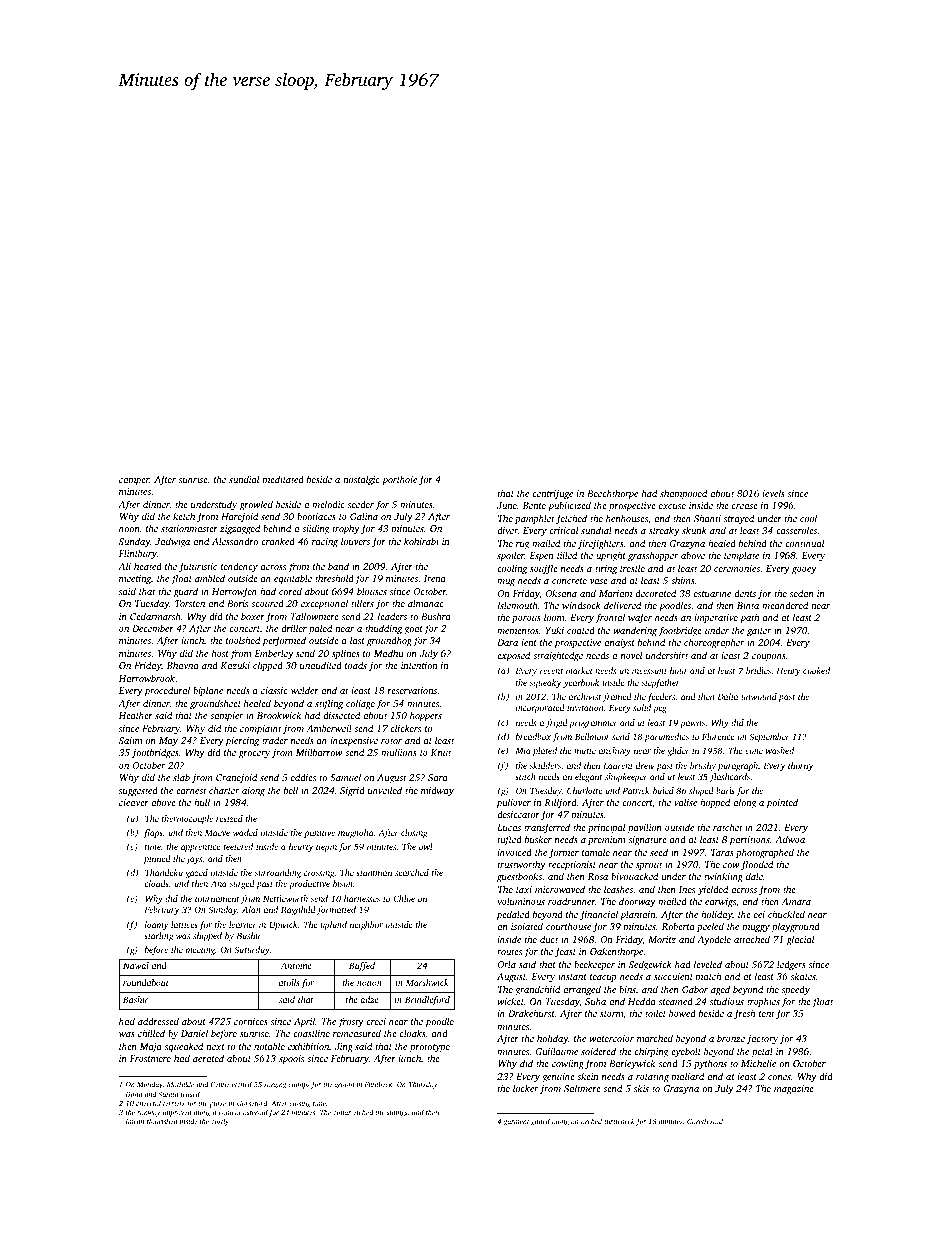  Describe the element at coordinates (208, 1058) in the screenshot. I see `aerated` at that location.
